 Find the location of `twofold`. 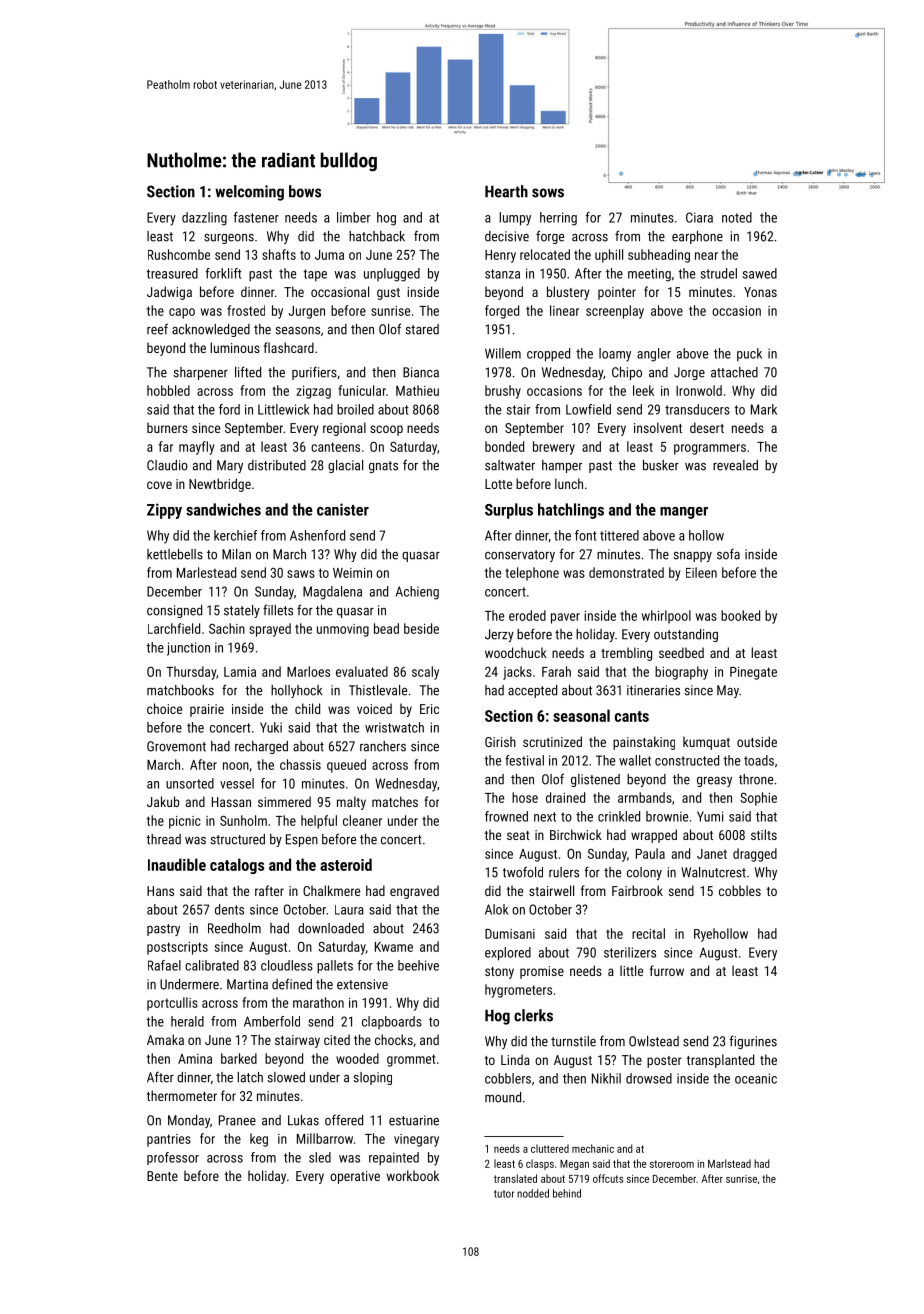

twofold is located at coordinates (523, 872).
